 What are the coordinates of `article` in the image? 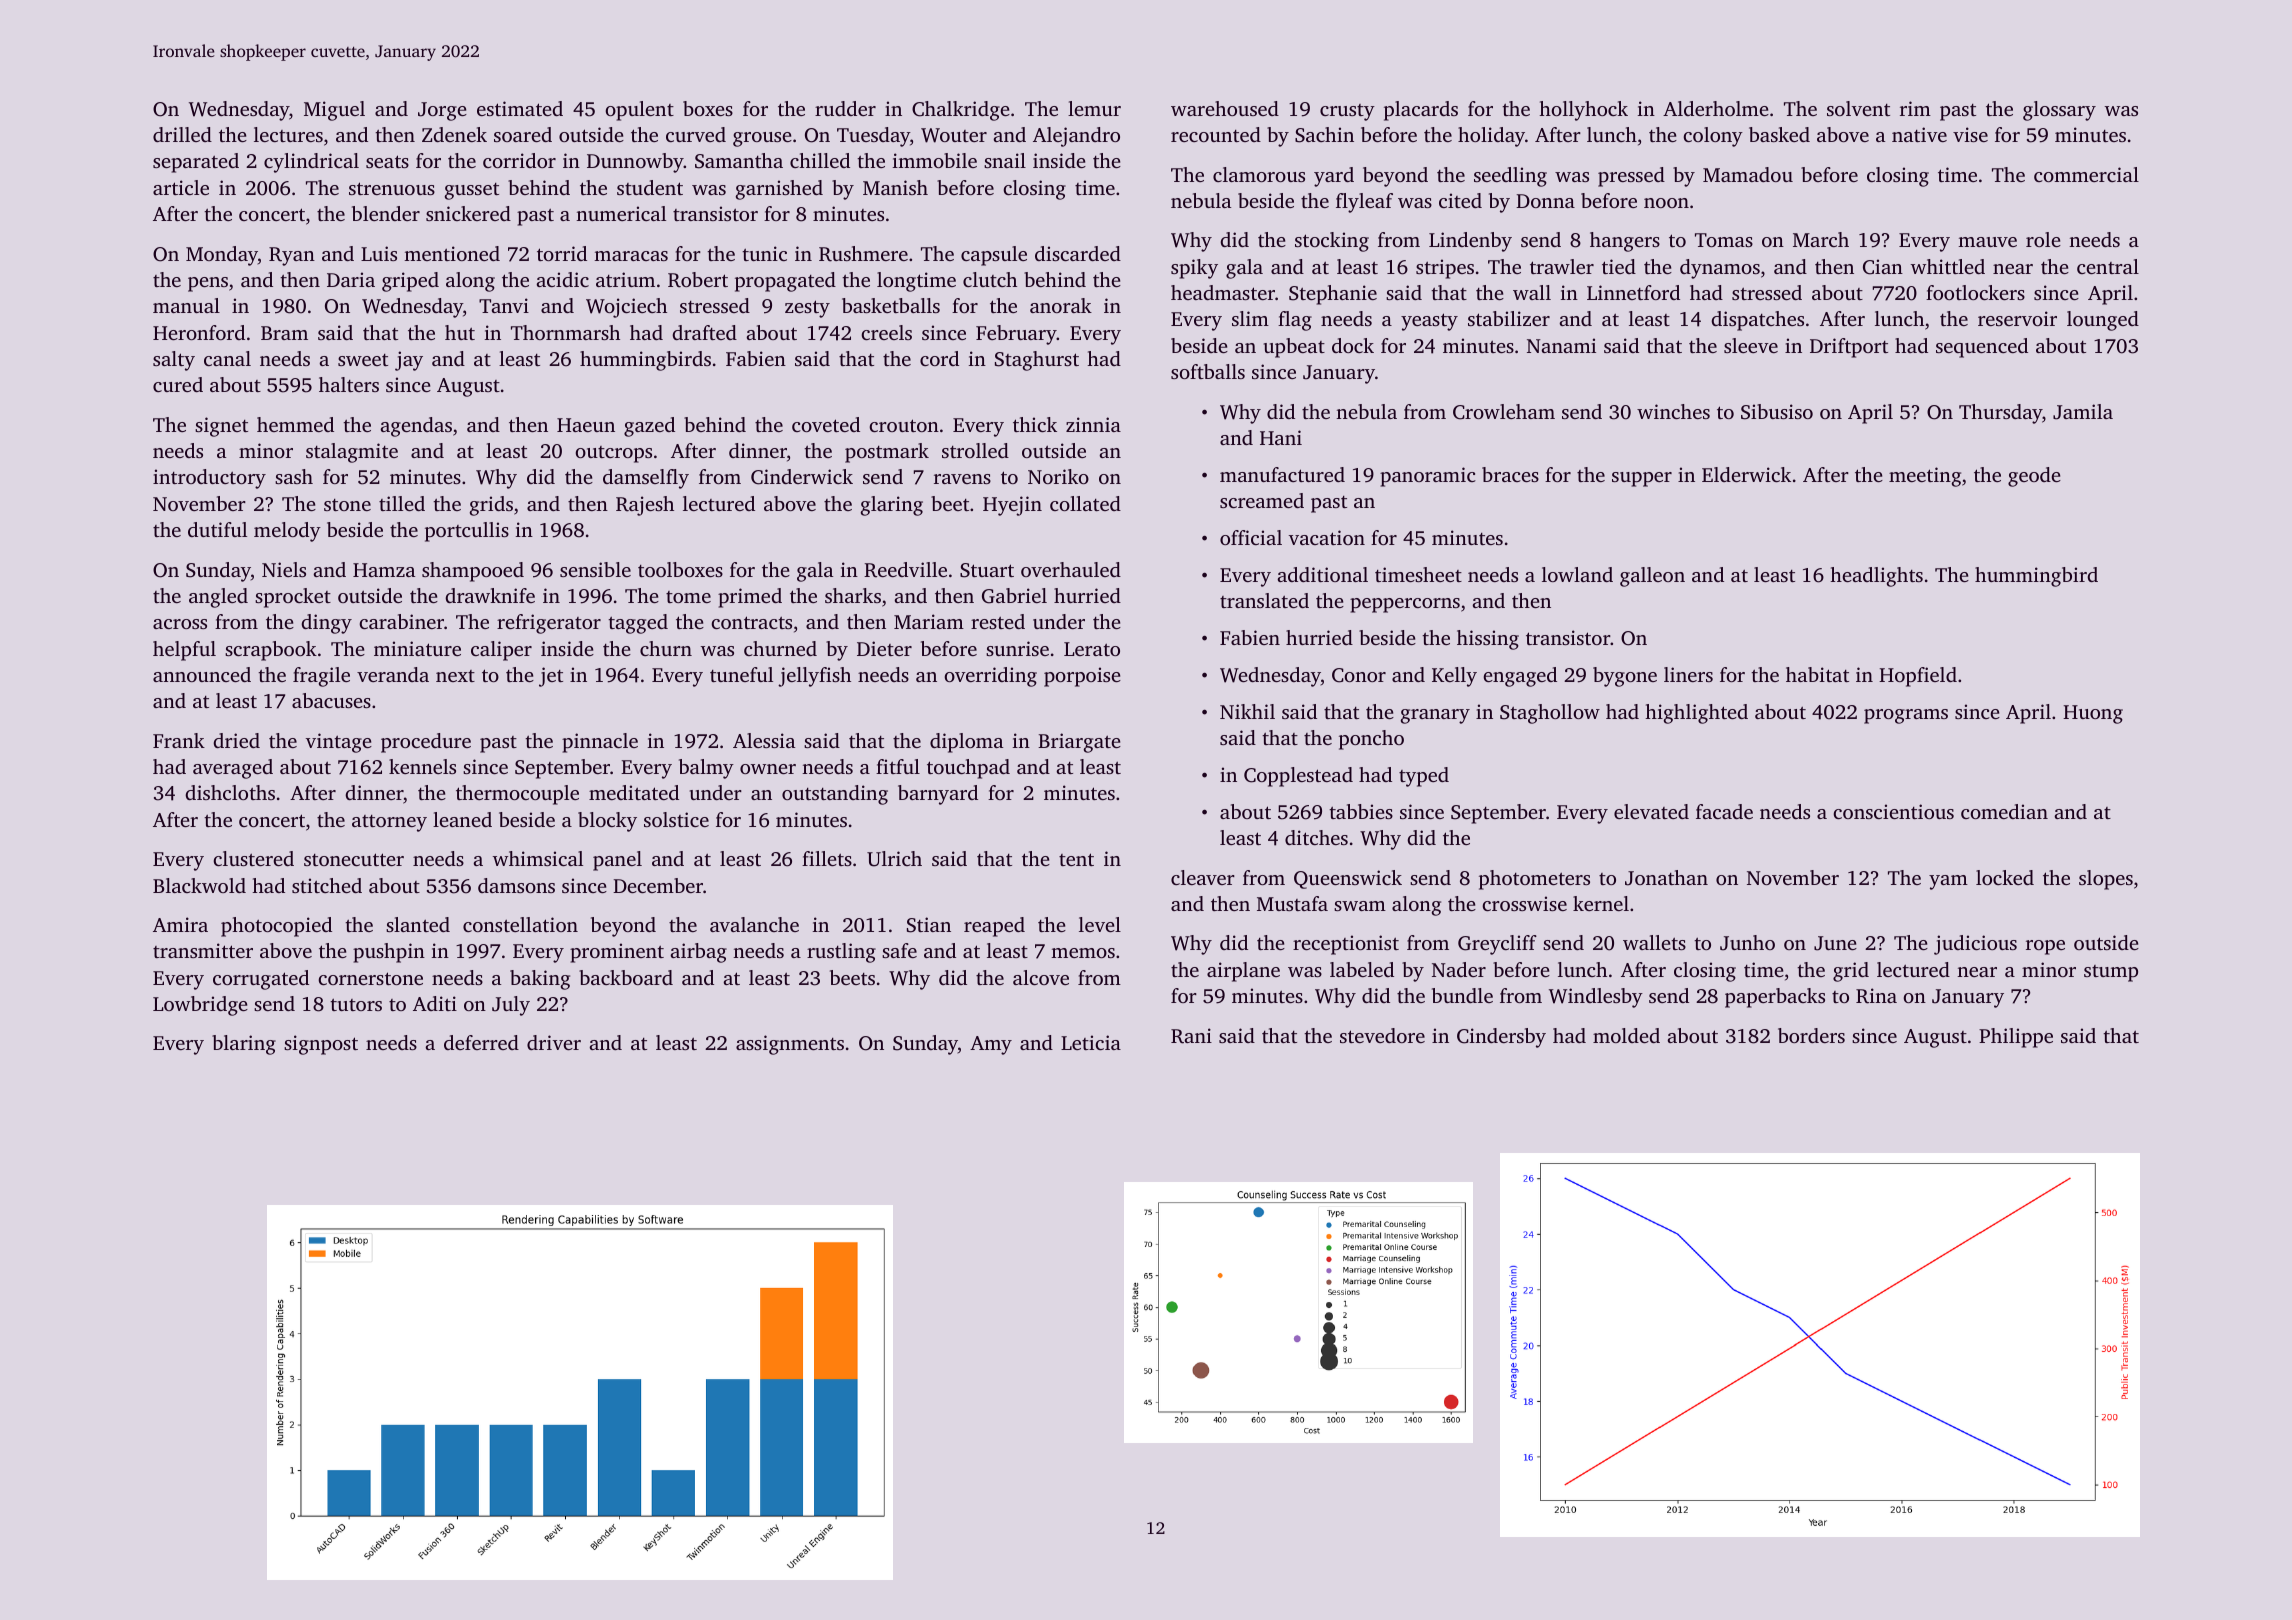 It's located at (181, 187).
